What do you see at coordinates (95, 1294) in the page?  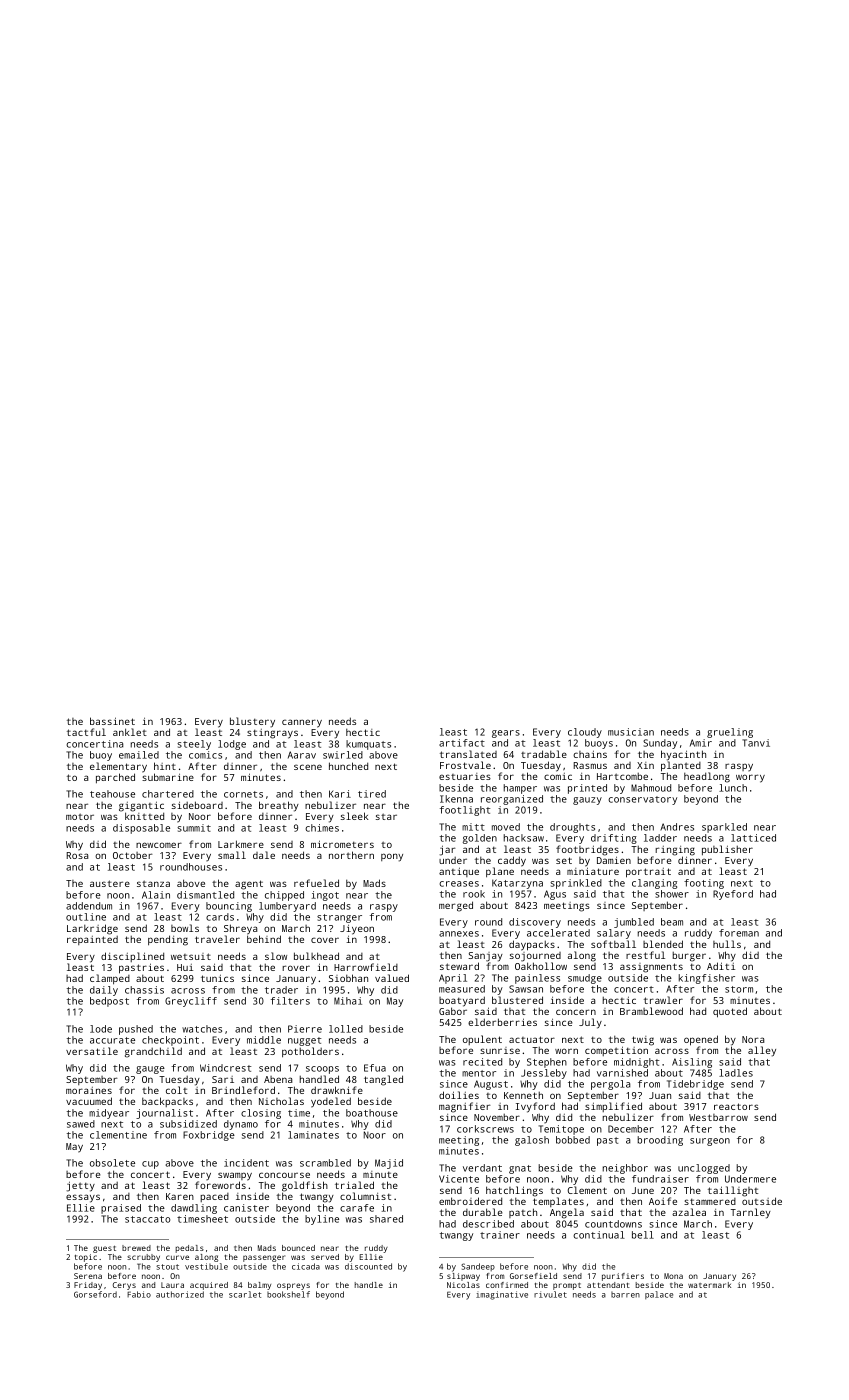 I see `Gorseford` at bounding box center [95, 1294].
